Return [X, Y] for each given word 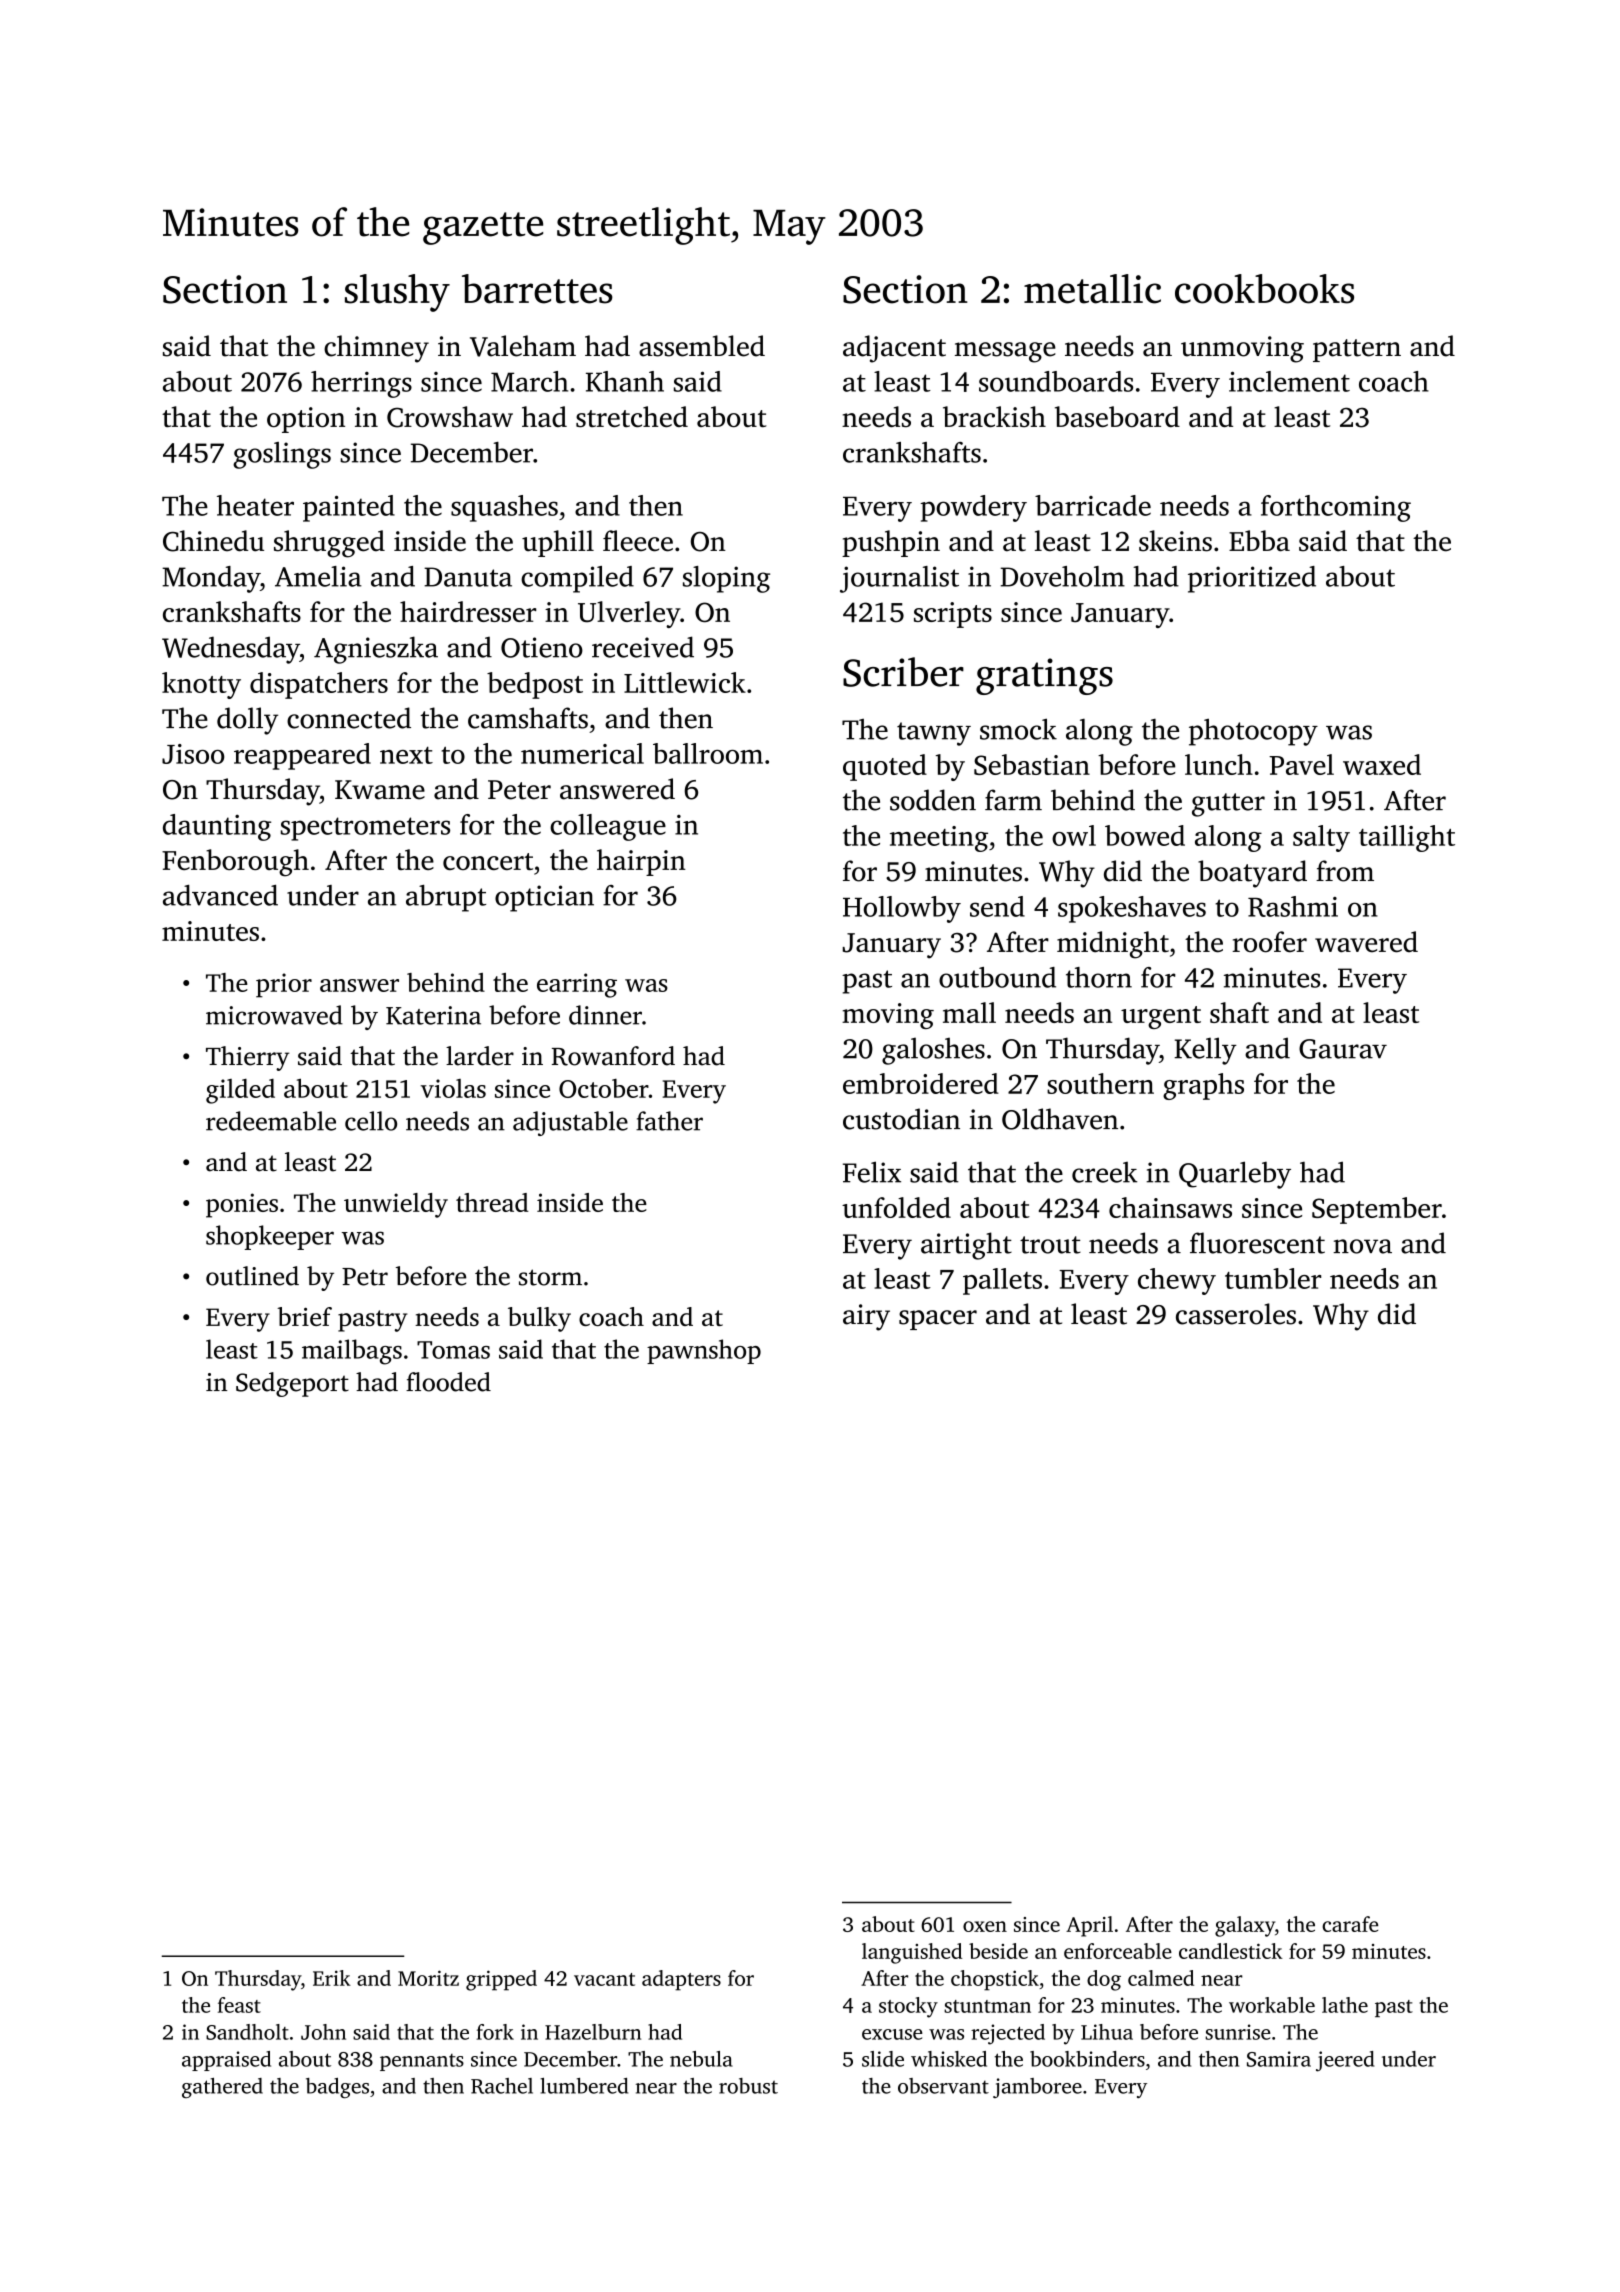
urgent [1161, 1017]
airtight [966, 1246]
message [1005, 352]
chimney [376, 349]
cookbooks [1264, 289]
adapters [681, 1980]
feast [239, 2005]
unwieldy [396, 1205]
